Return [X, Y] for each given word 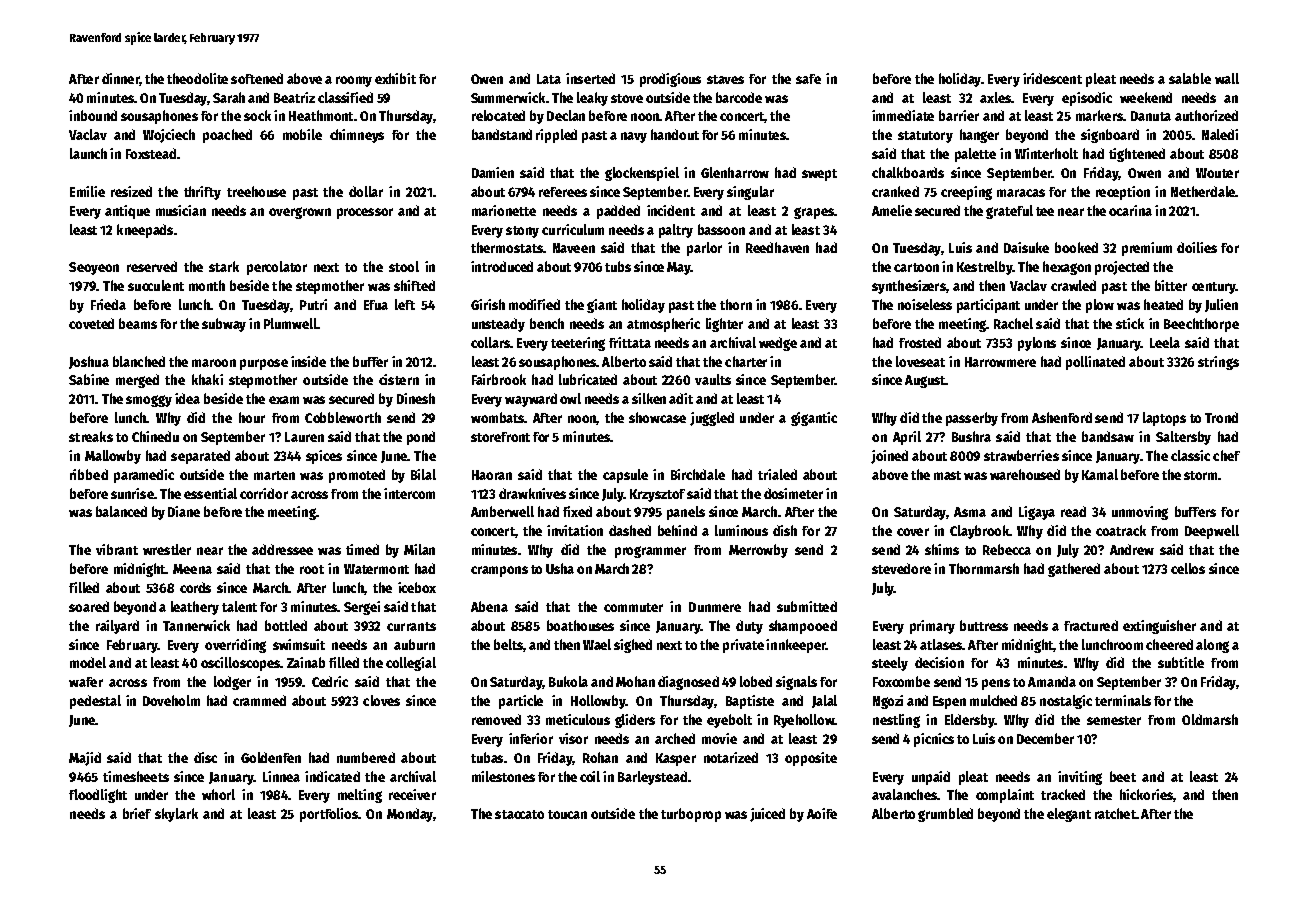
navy [634, 137]
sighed [633, 646]
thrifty [202, 193]
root [312, 569]
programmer [650, 552]
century [1214, 288]
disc [205, 757]
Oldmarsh [1210, 719]
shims [942, 549]
